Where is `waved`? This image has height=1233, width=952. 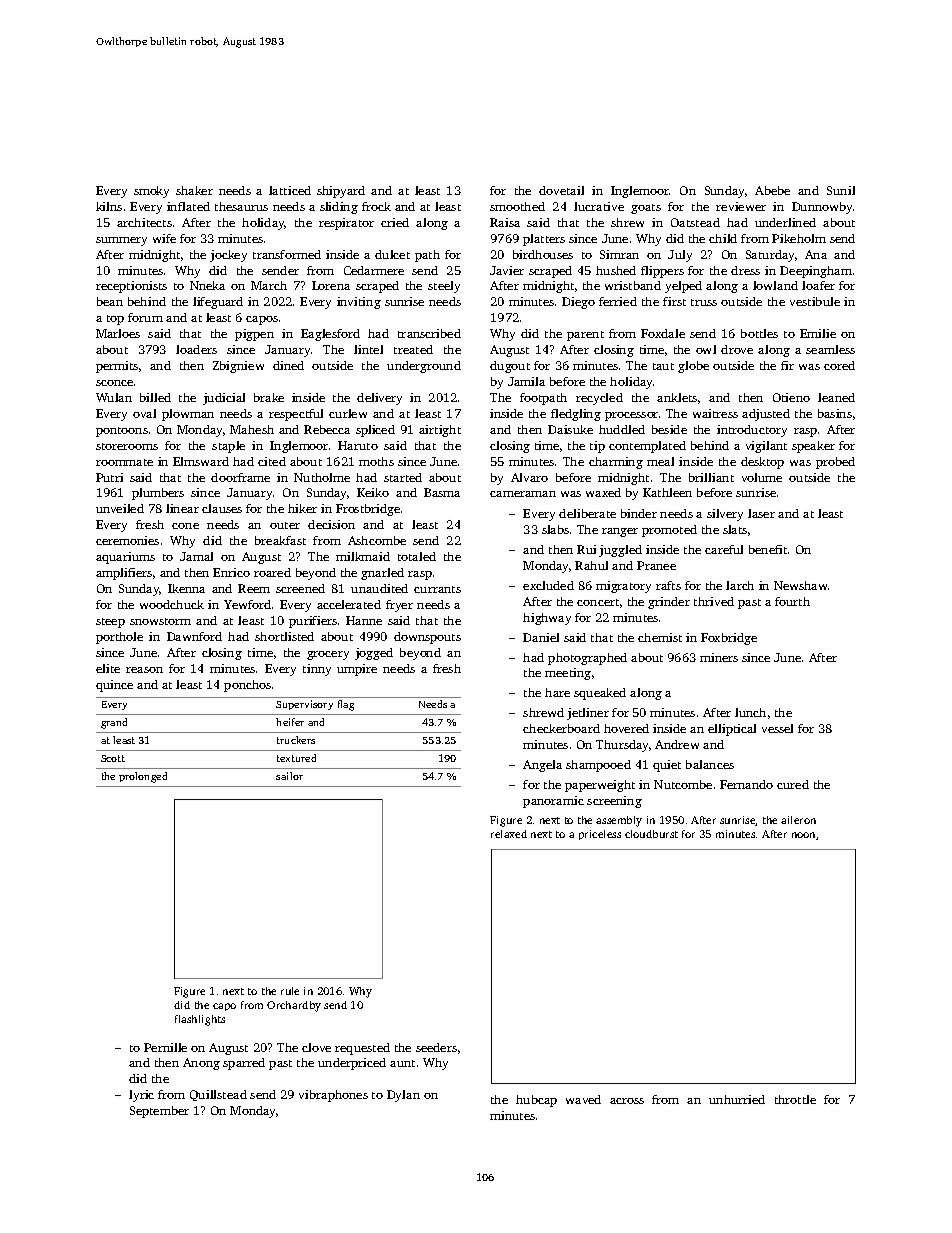
waved is located at coordinates (583, 1099).
